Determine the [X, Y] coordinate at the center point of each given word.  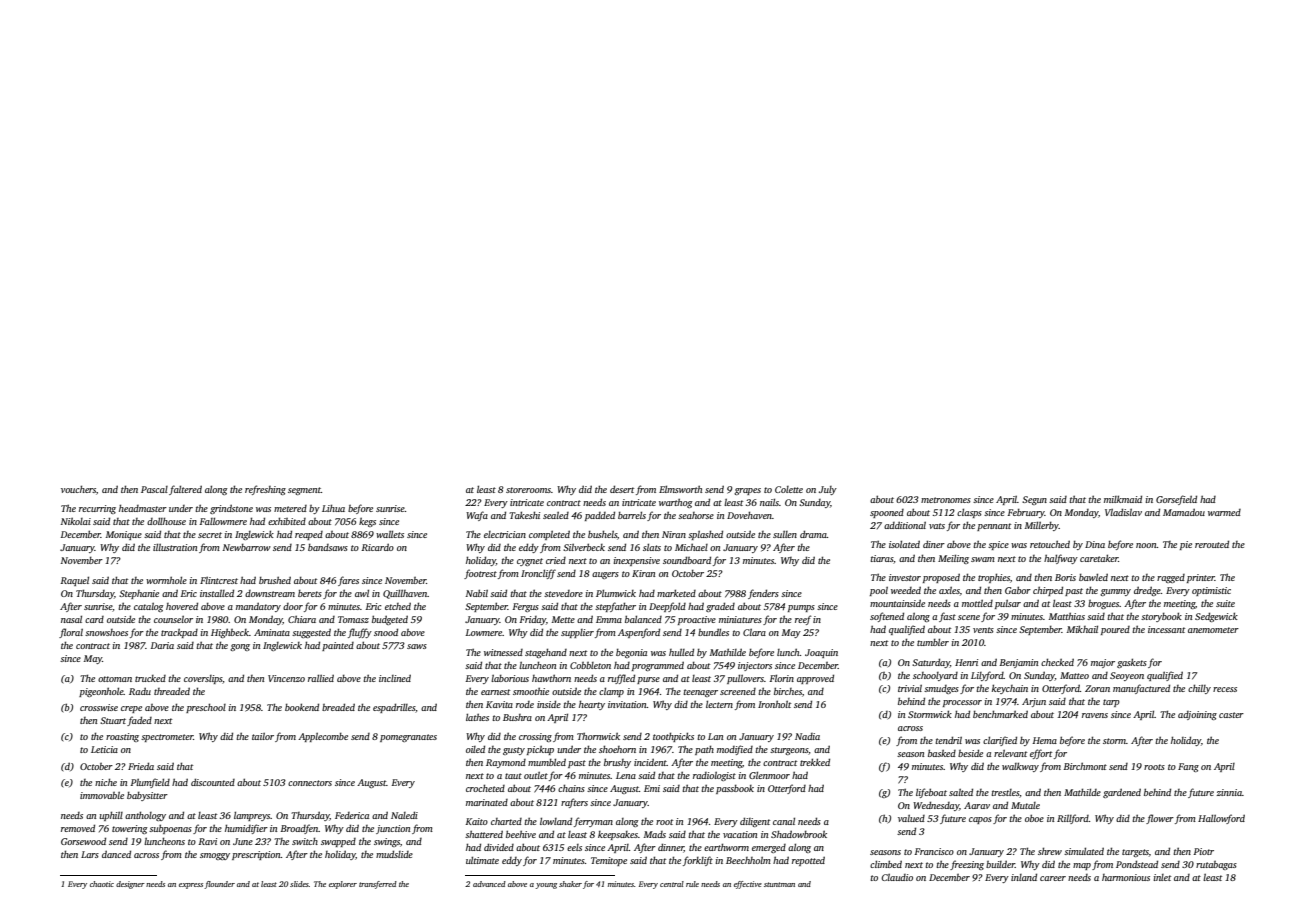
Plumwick [616, 593]
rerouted [1212, 544]
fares [348, 581]
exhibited [287, 521]
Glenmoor [769, 775]
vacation [740, 834]
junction [393, 829]
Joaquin [821, 653]
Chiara [302, 619]
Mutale [1025, 805]
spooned [887, 513]
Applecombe [323, 737]
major [1103, 663]
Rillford [1073, 819]
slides [299, 884]
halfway [1061, 559]
